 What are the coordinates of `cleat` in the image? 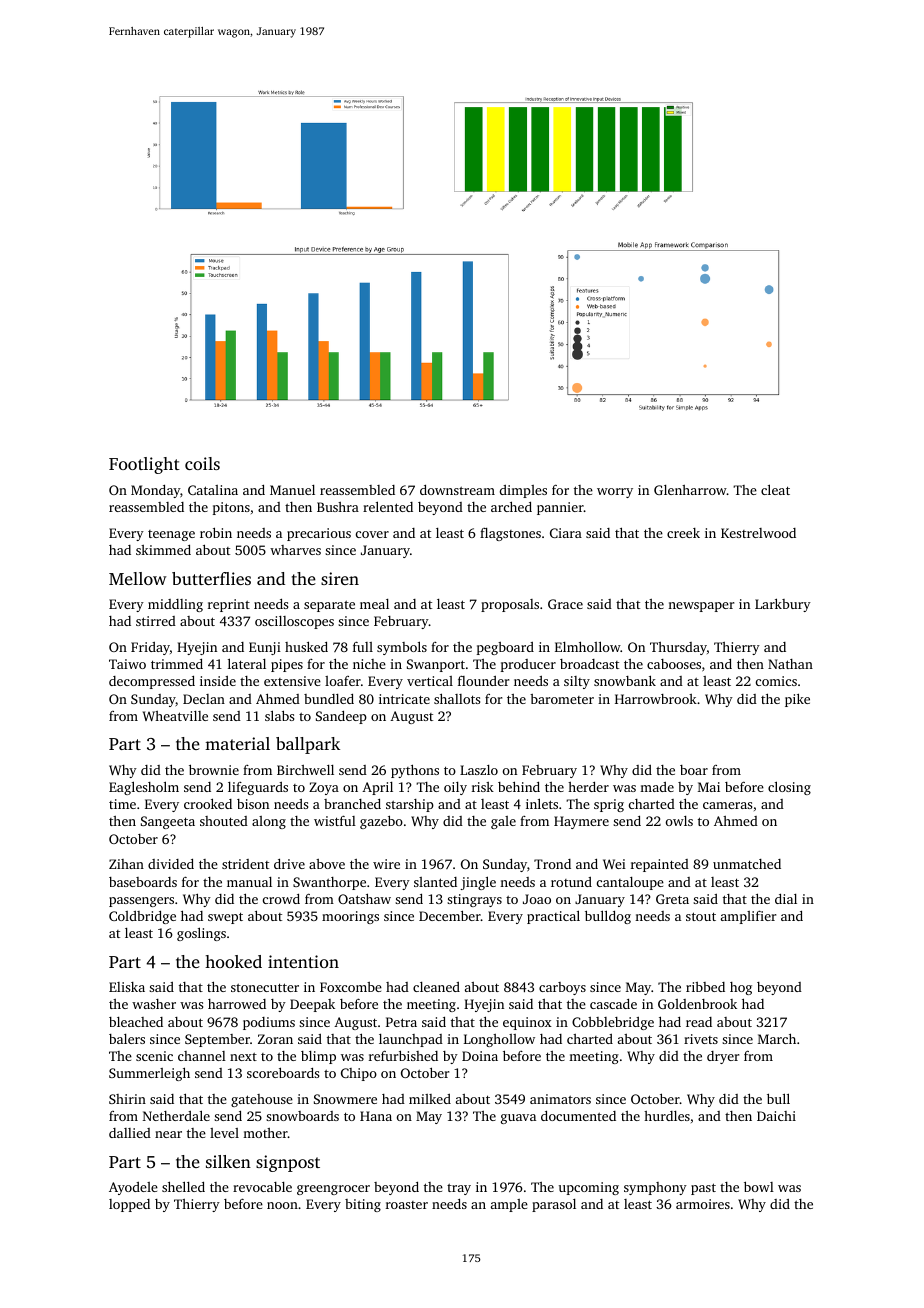 It's located at (775, 489).
